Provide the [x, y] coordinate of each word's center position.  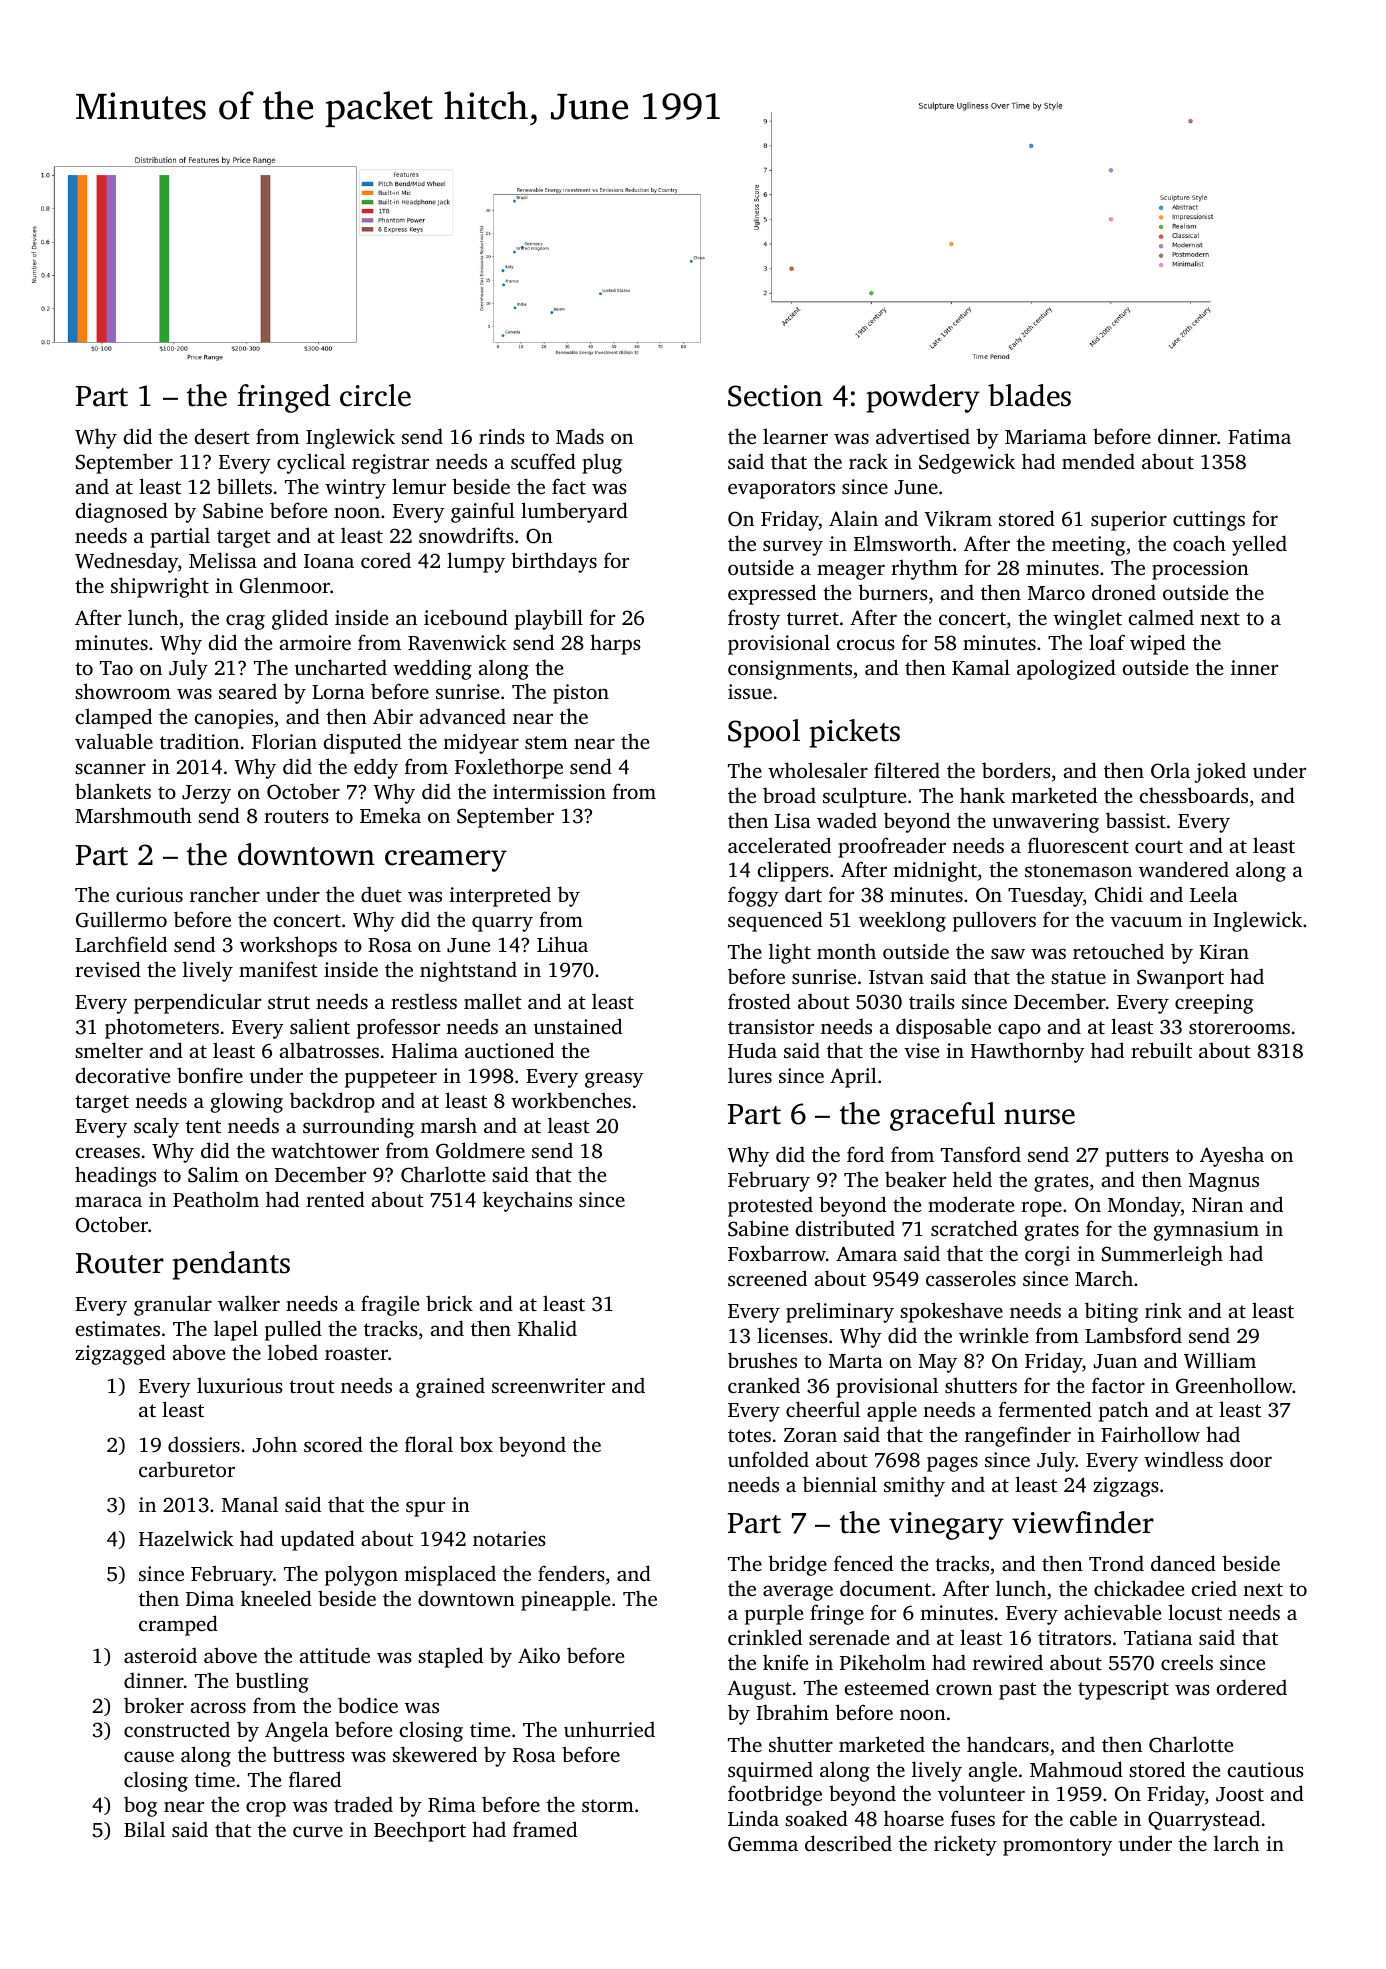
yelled [1259, 545]
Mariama [1046, 436]
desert [222, 436]
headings [115, 1176]
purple [774, 1614]
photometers [162, 1028]
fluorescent [1078, 845]
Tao [116, 668]
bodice [368, 1705]
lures [750, 1075]
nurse [1039, 1117]
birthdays [554, 562]
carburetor [187, 1469]
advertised [923, 436]
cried [1214, 1588]
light [790, 953]
